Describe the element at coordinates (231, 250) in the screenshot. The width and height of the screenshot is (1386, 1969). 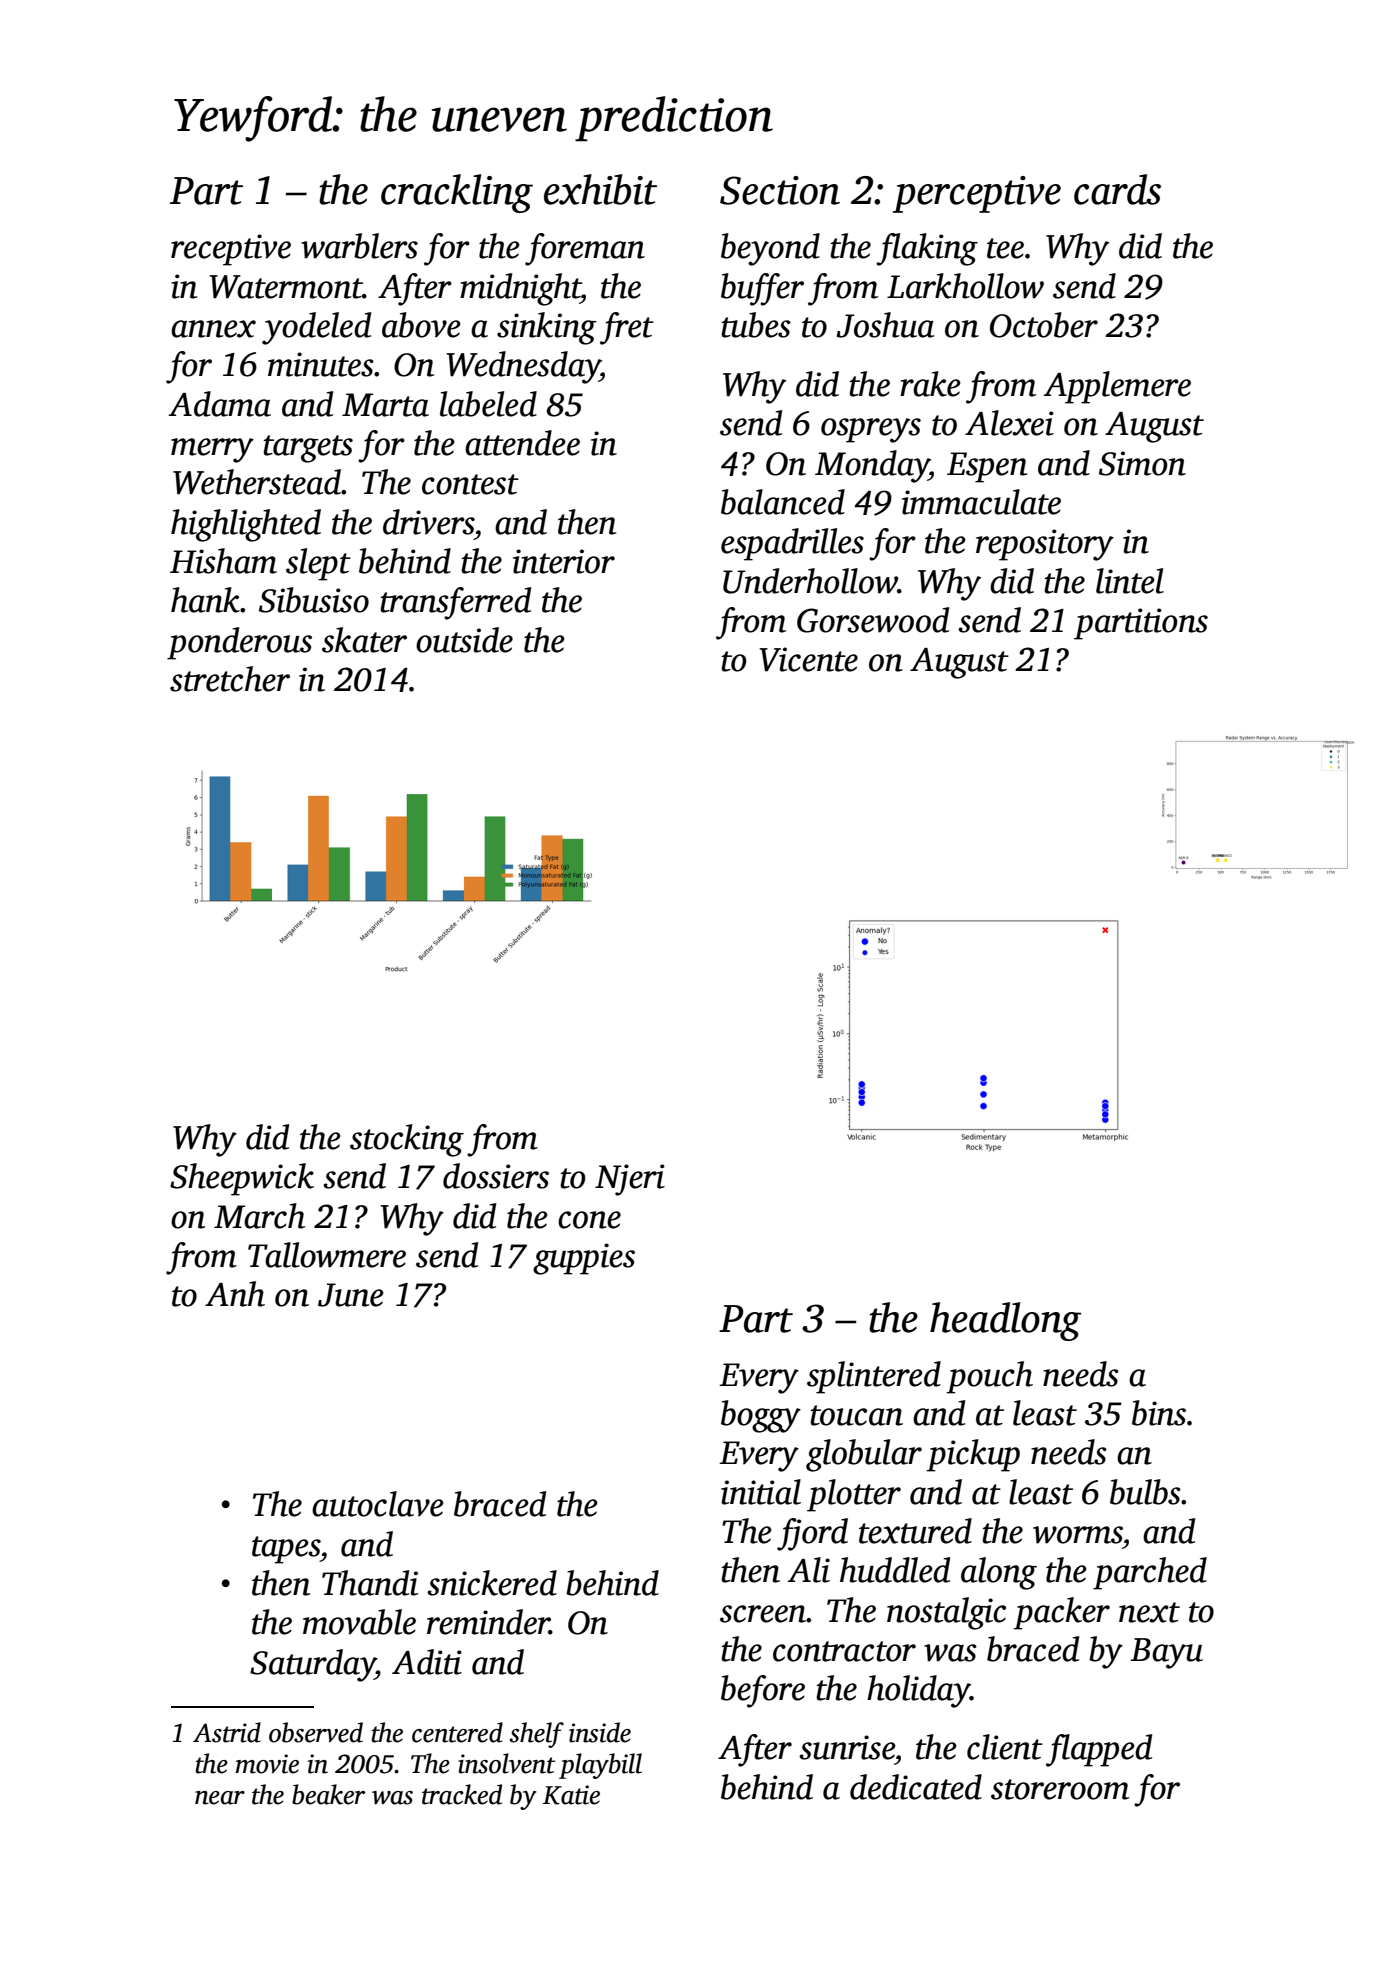
I see `receptive` at that location.
